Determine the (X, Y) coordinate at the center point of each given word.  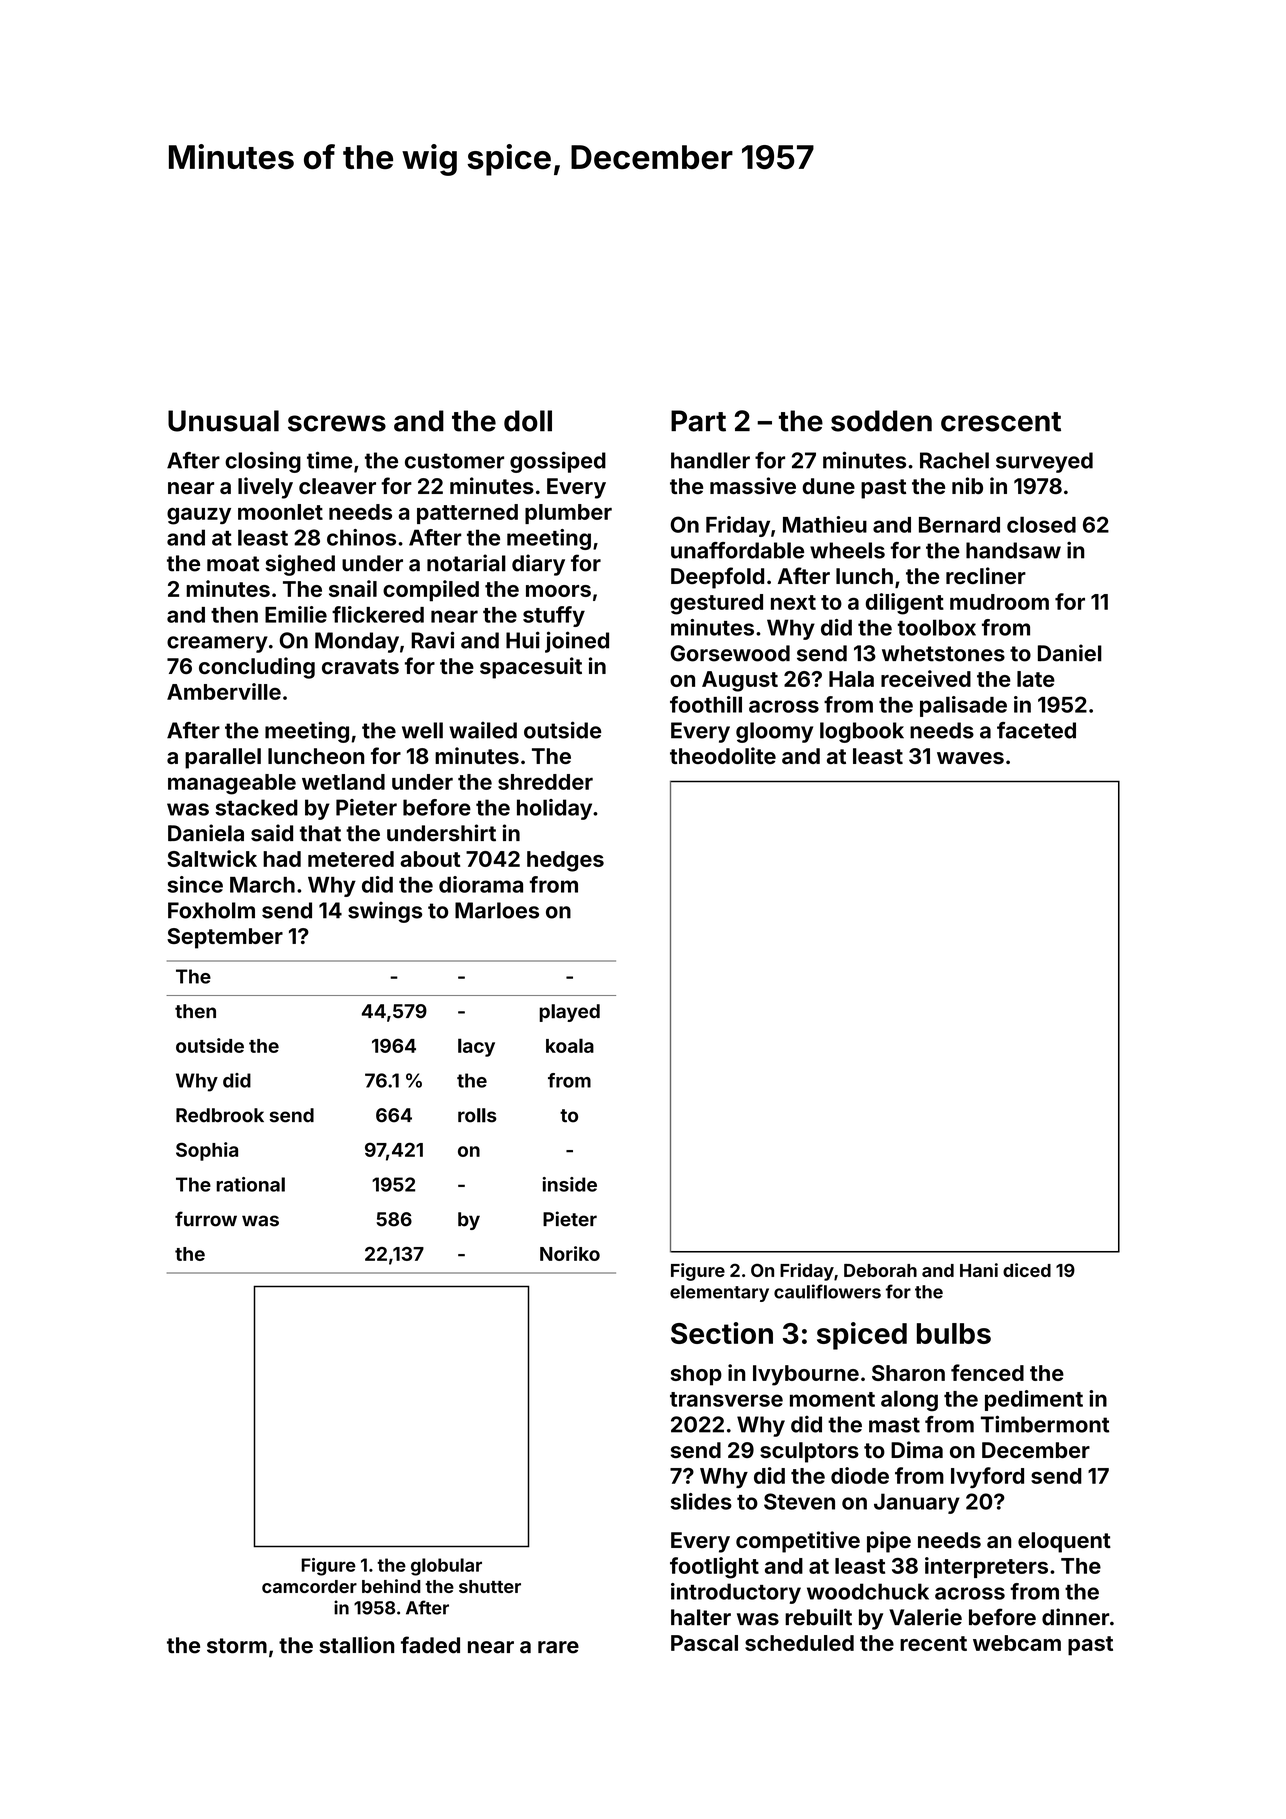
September (225, 938)
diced (1027, 1270)
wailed (483, 730)
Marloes (497, 910)
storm (237, 1646)
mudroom (999, 602)
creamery (217, 644)
